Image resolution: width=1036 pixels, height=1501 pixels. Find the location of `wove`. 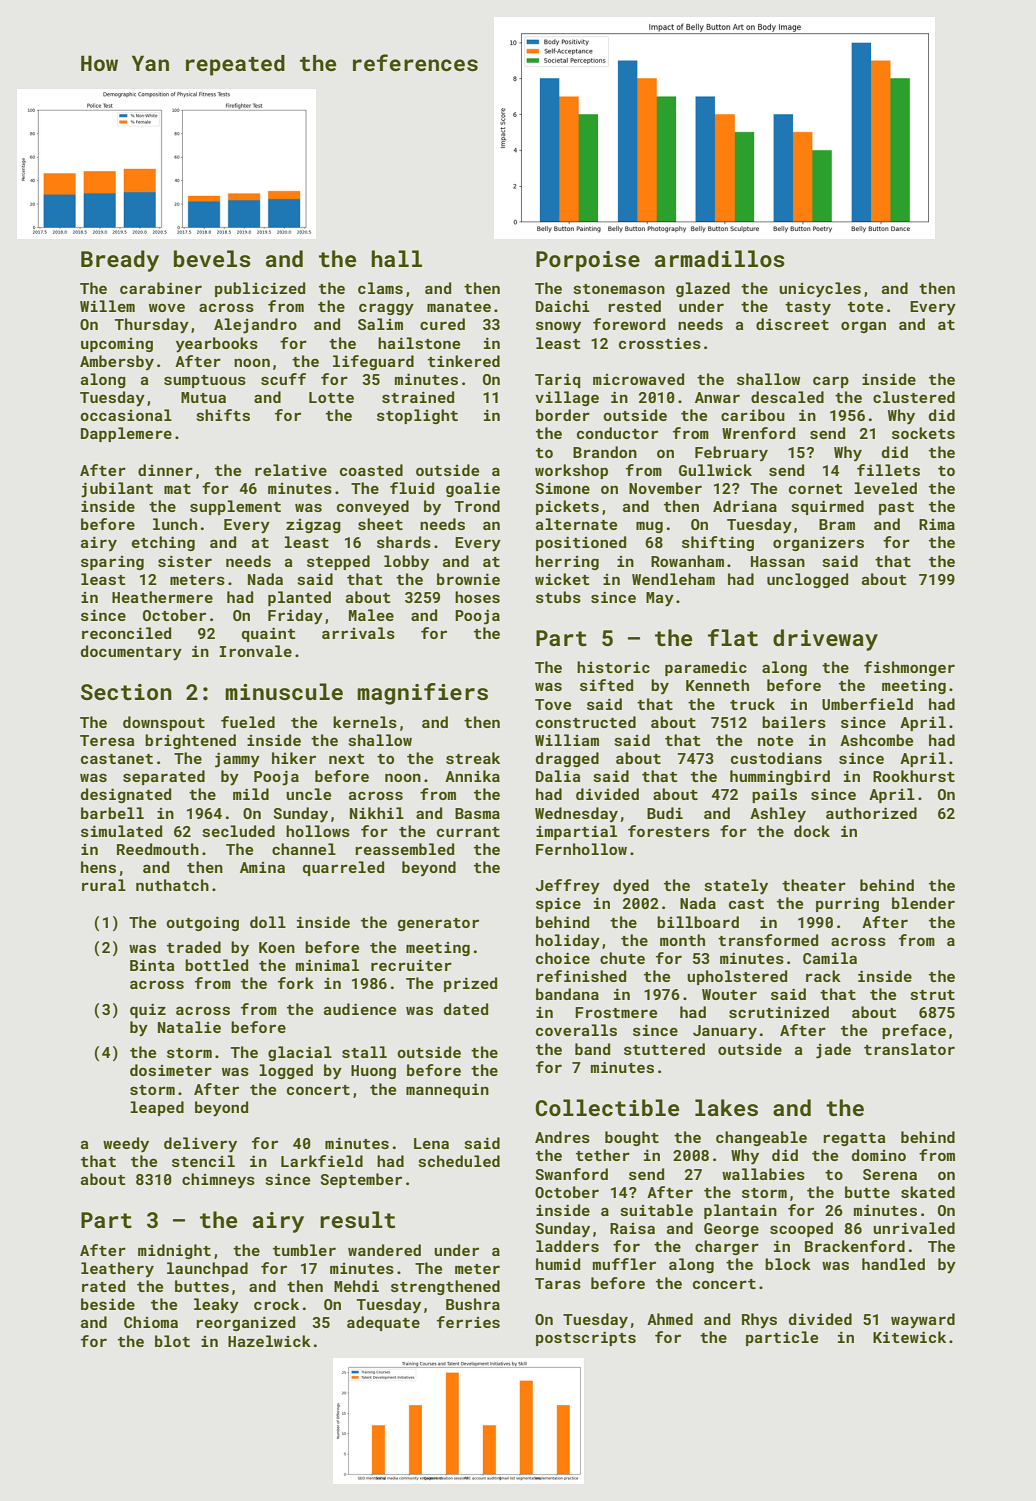

wove is located at coordinates (167, 307).
